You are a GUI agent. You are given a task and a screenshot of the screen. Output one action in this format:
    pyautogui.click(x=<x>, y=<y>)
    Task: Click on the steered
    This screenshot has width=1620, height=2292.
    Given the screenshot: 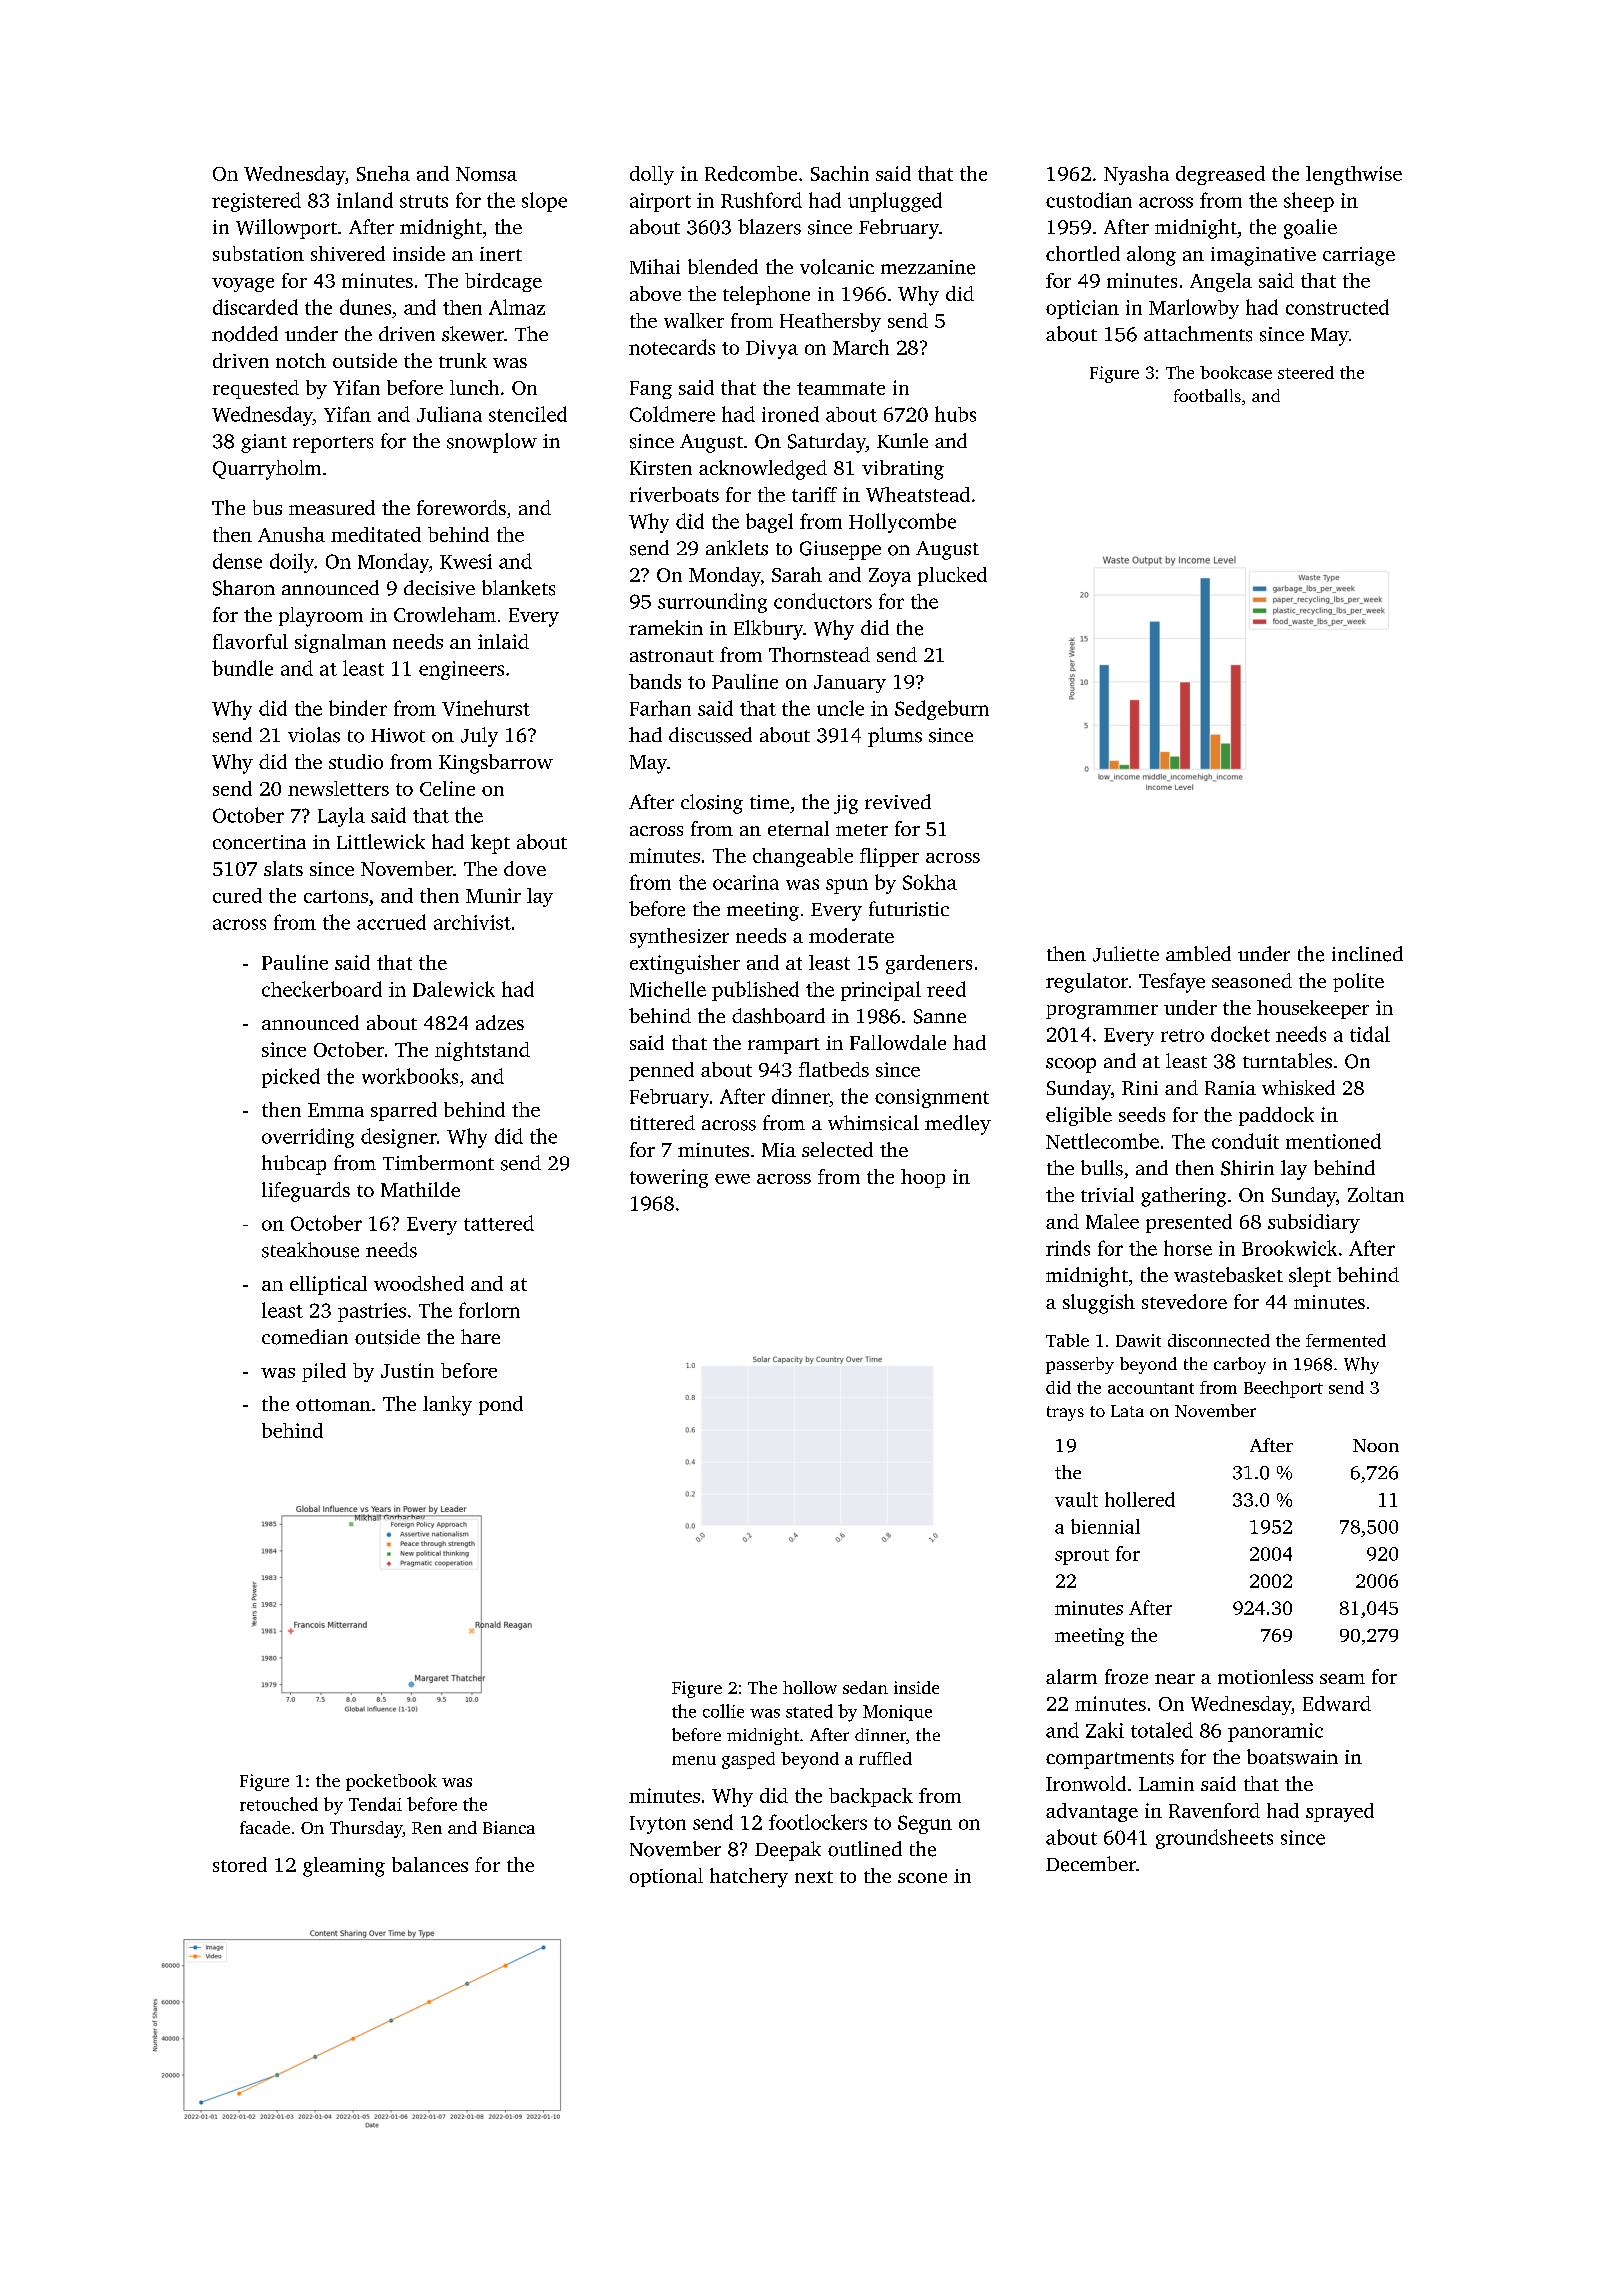 What is the action you would take?
    pyautogui.click(x=1306, y=372)
